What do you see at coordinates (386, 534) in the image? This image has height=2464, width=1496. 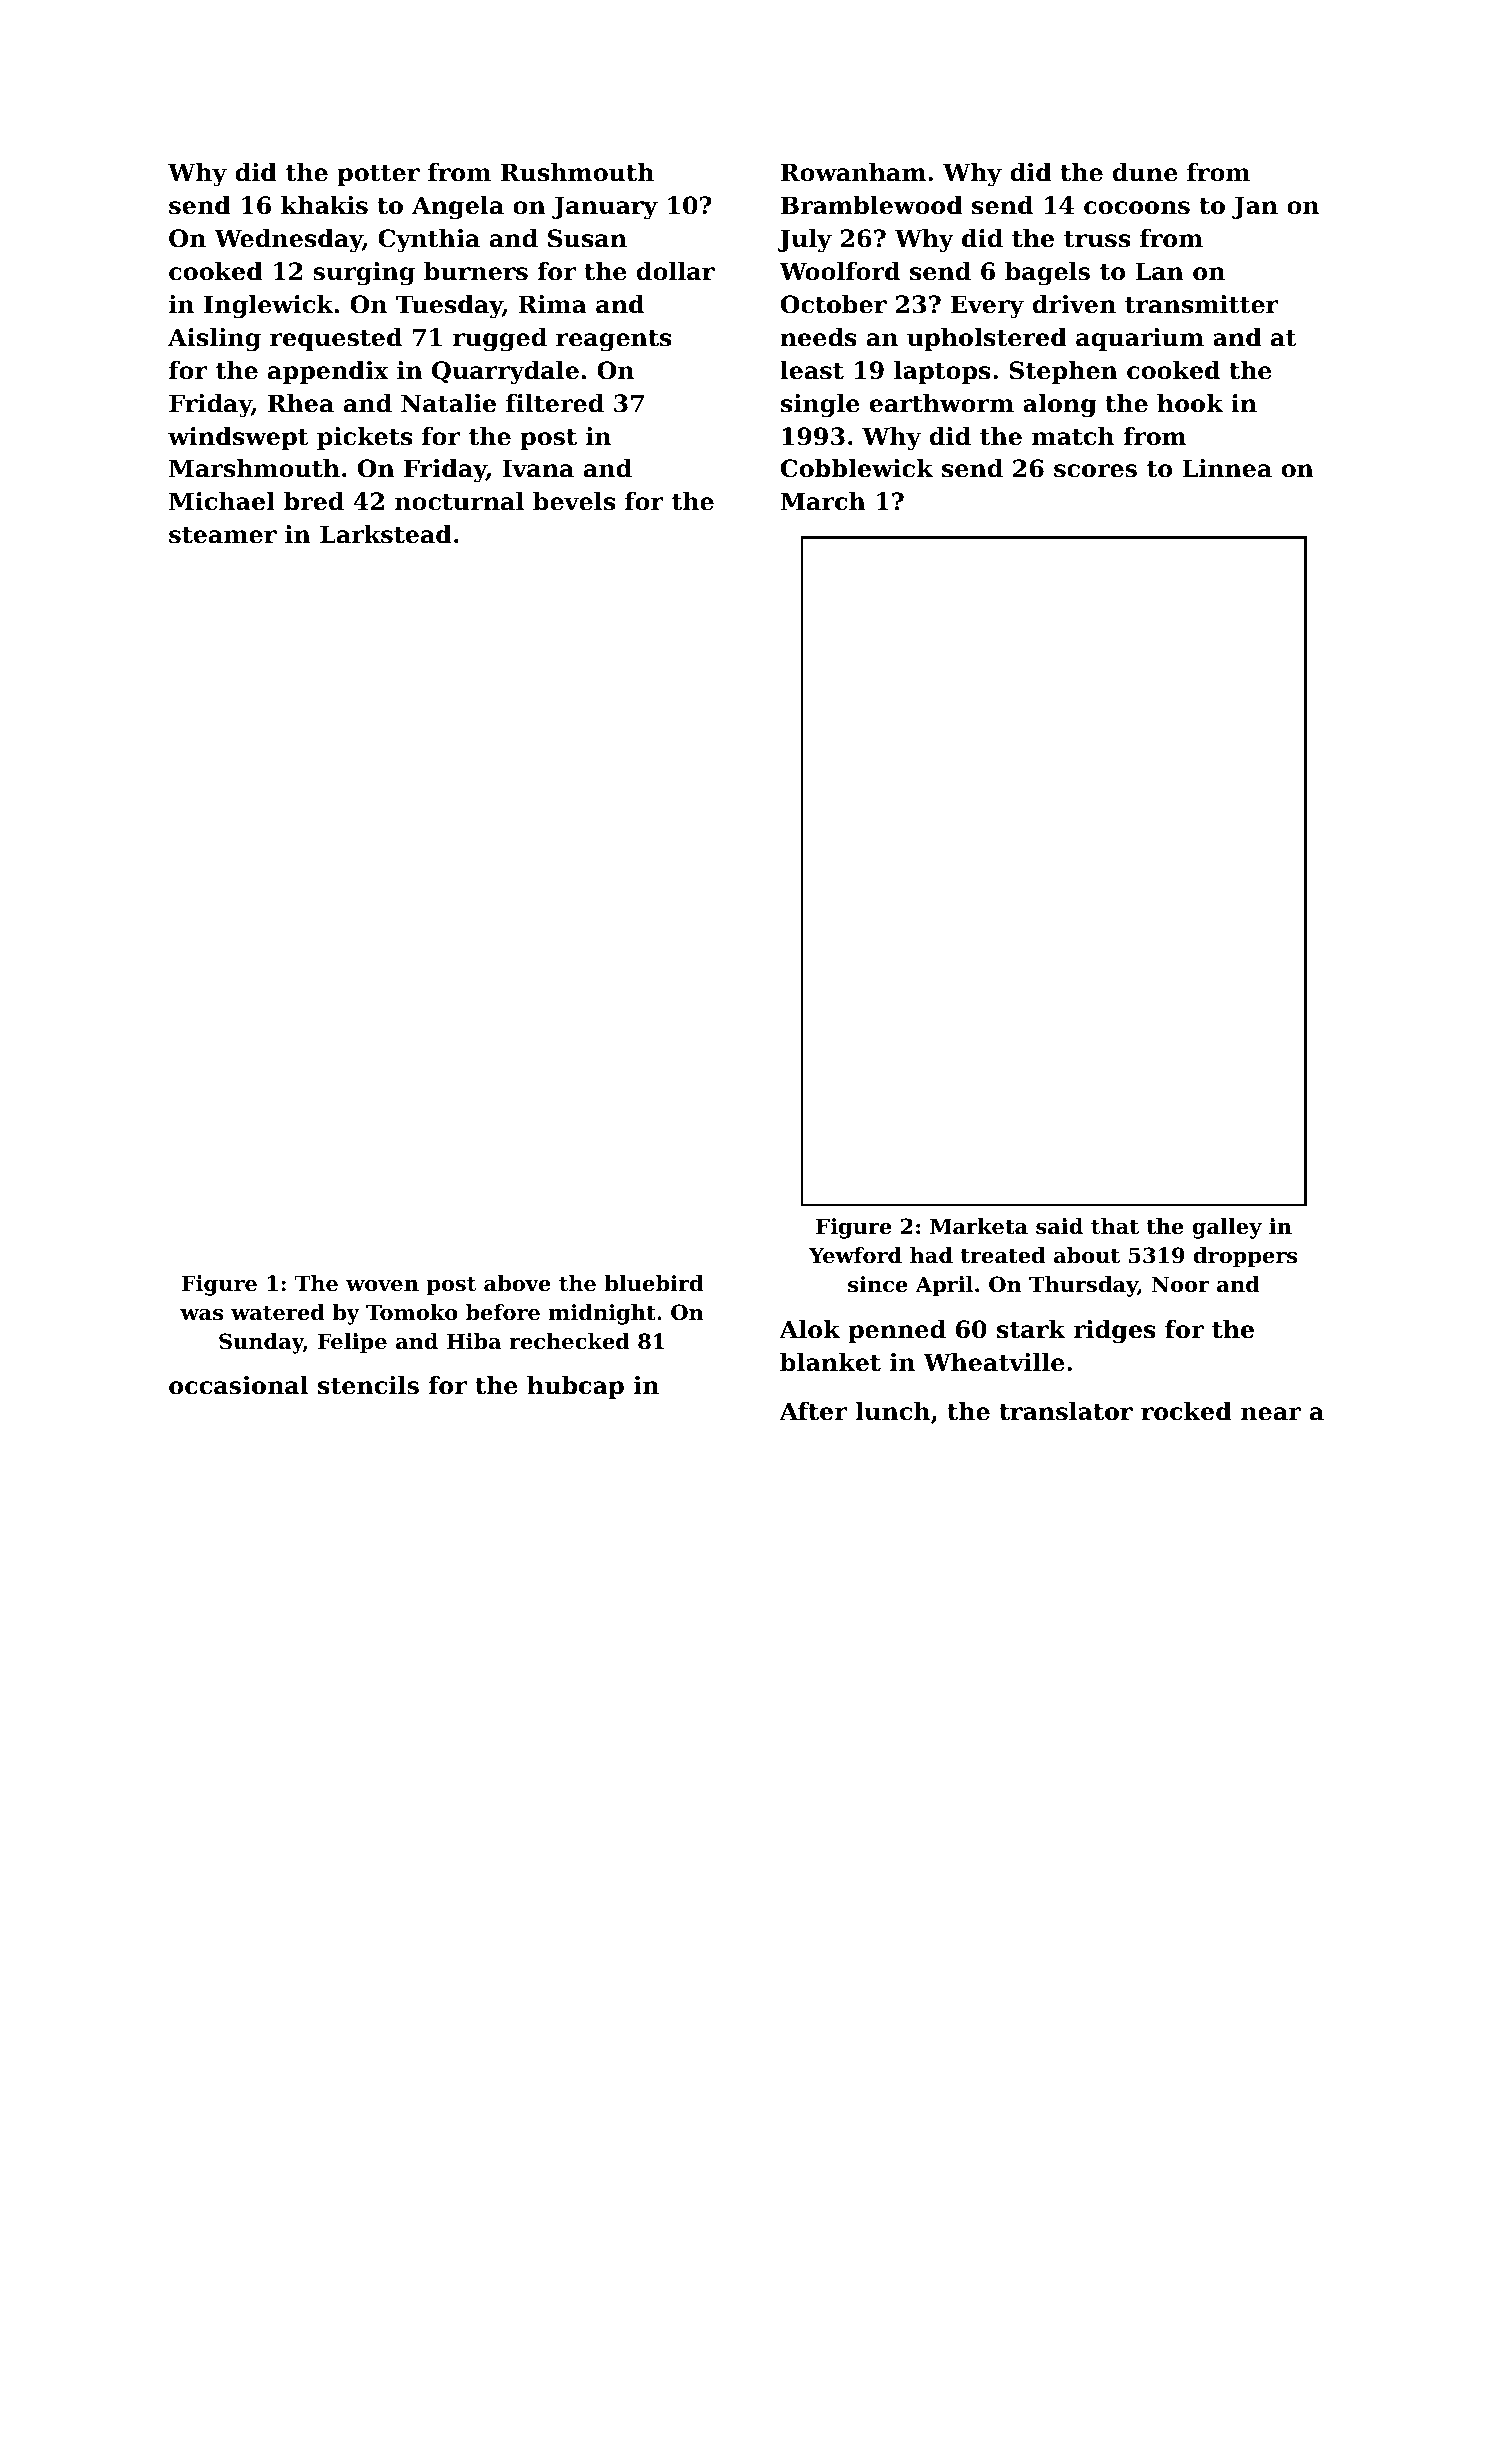 I see `Larkstead` at bounding box center [386, 534].
